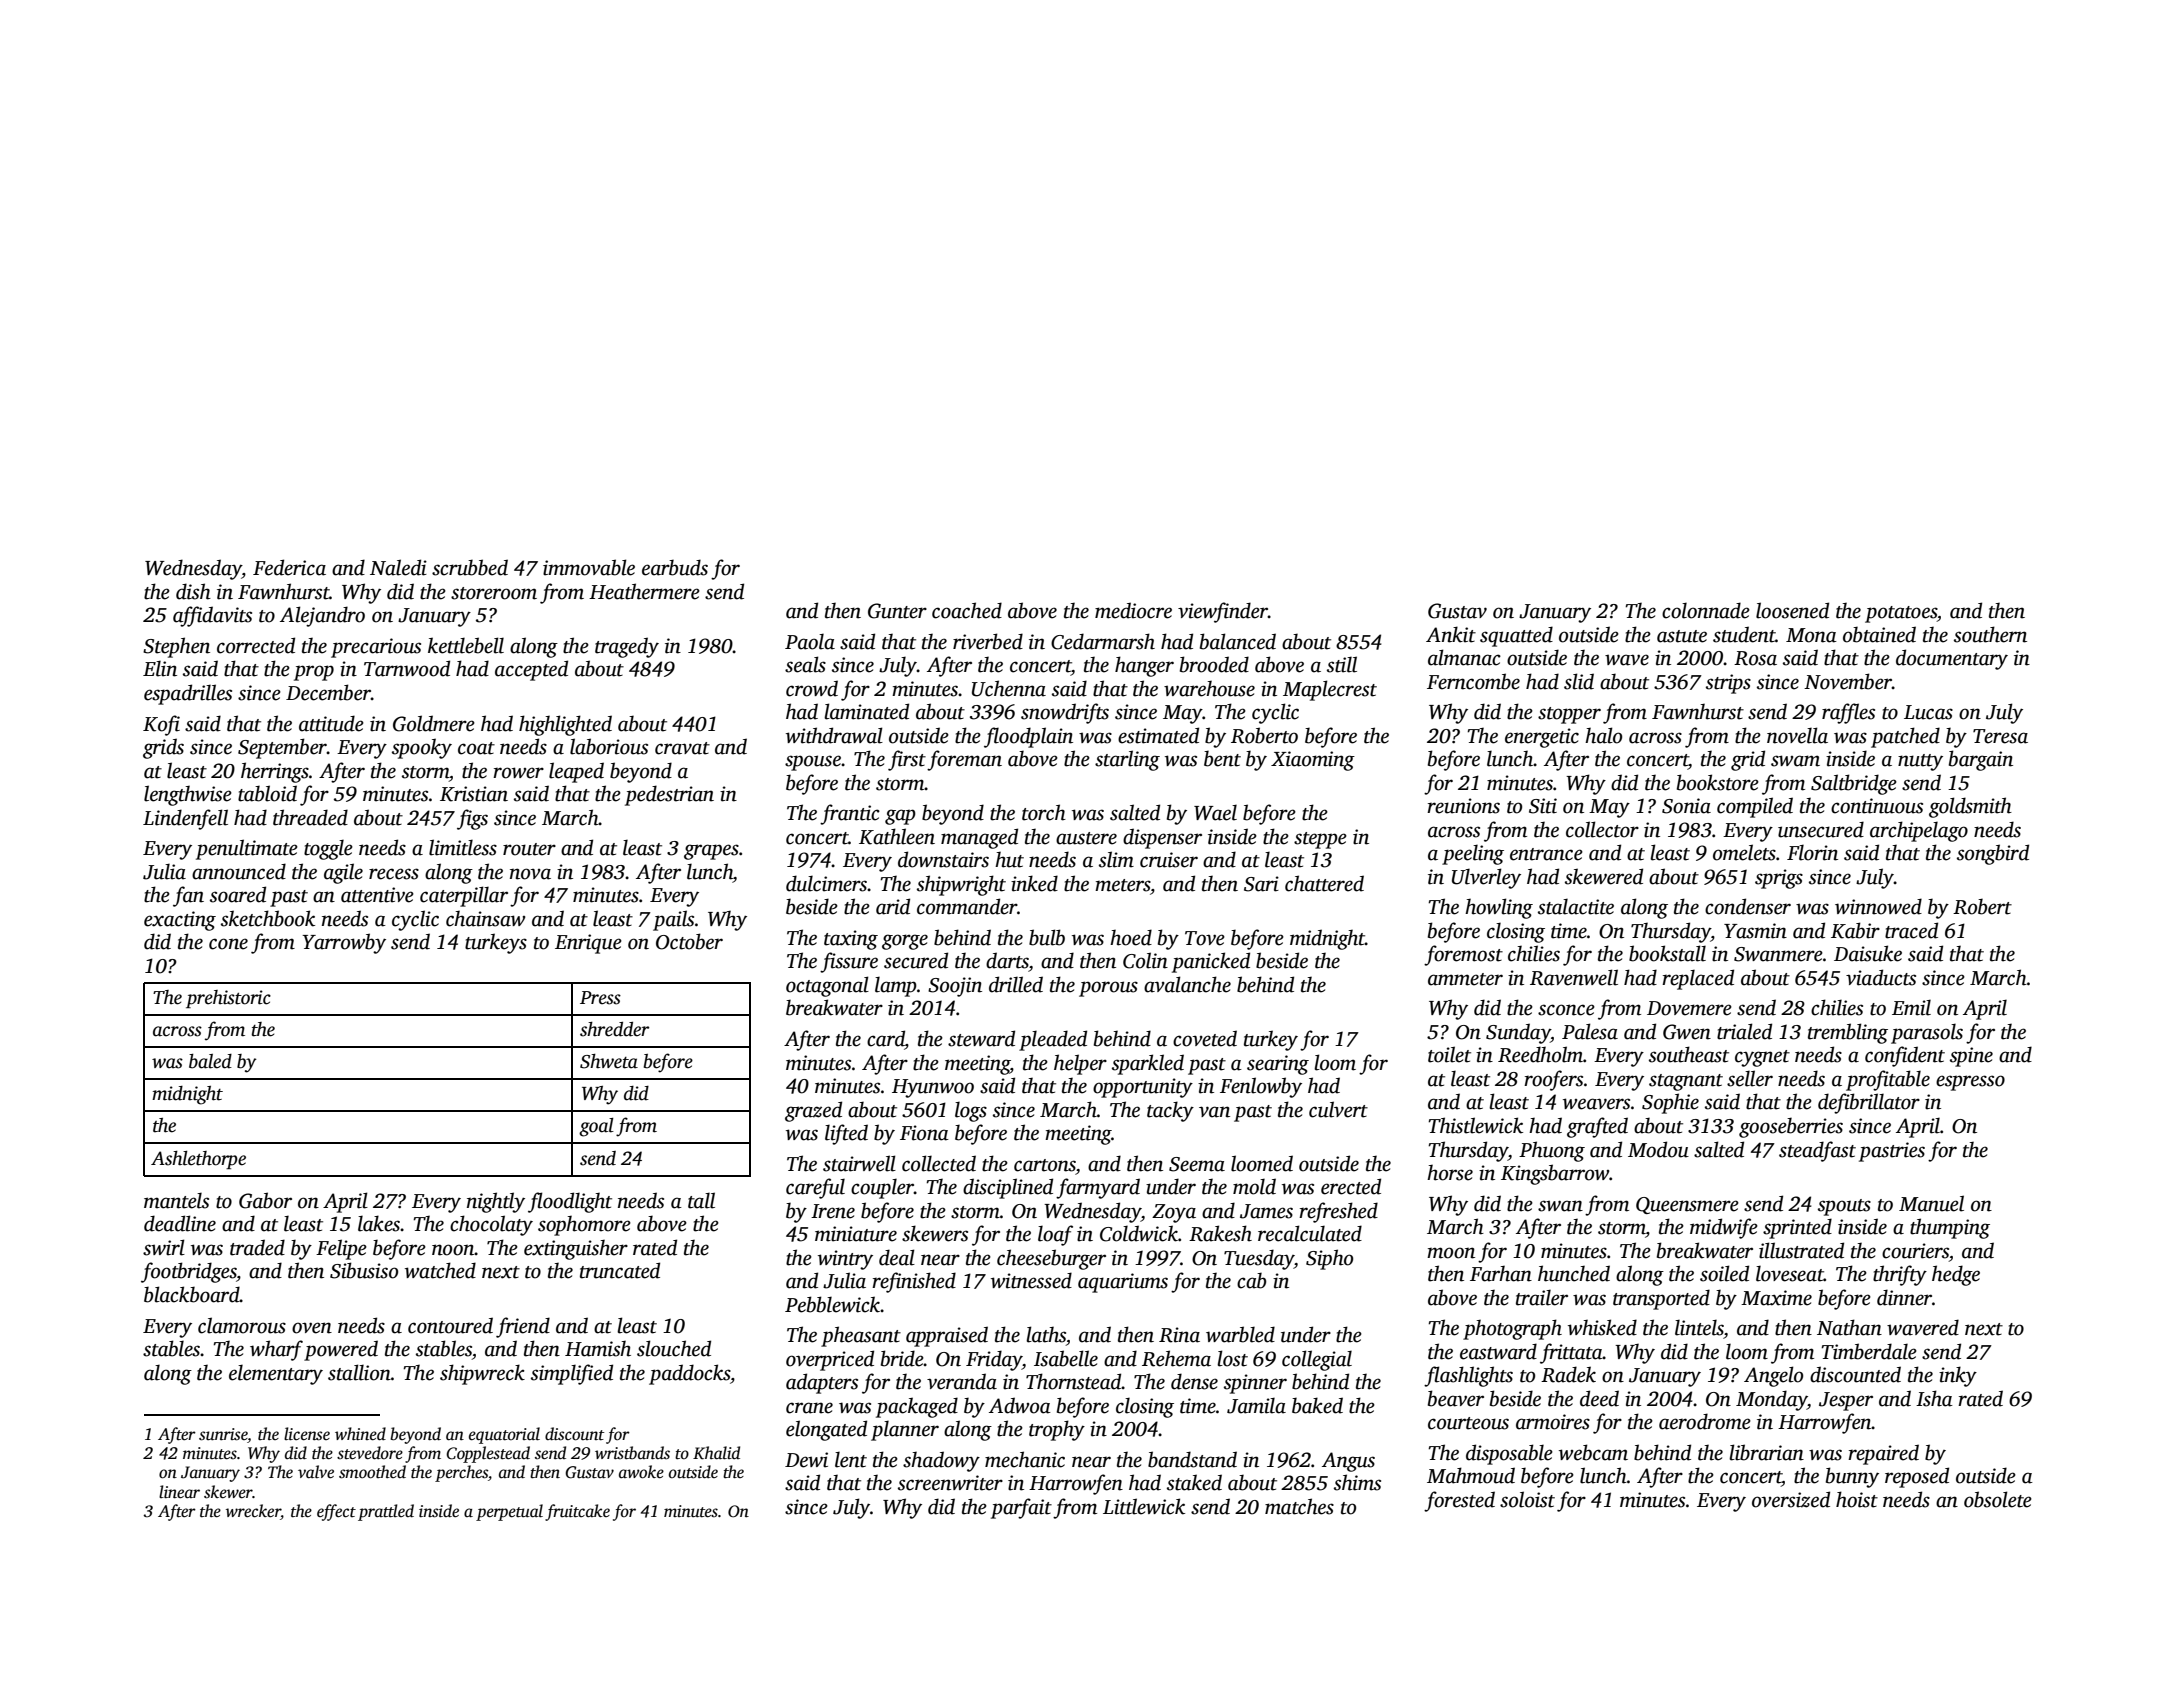 The image size is (2178, 1683). I want to click on darts, so click(1007, 960).
